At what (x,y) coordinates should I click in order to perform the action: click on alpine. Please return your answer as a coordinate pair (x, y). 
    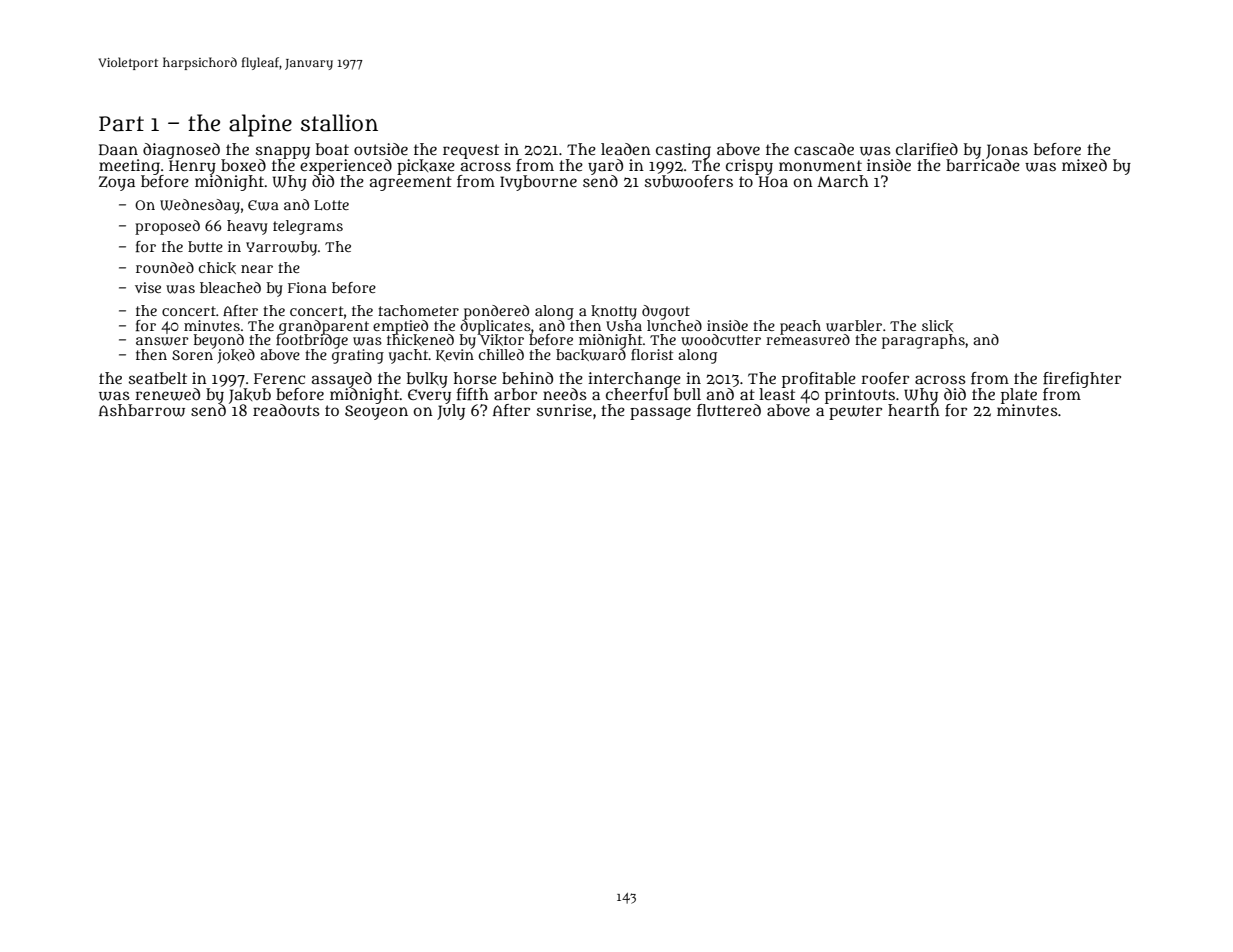
    Looking at the image, I should click on (260, 125).
